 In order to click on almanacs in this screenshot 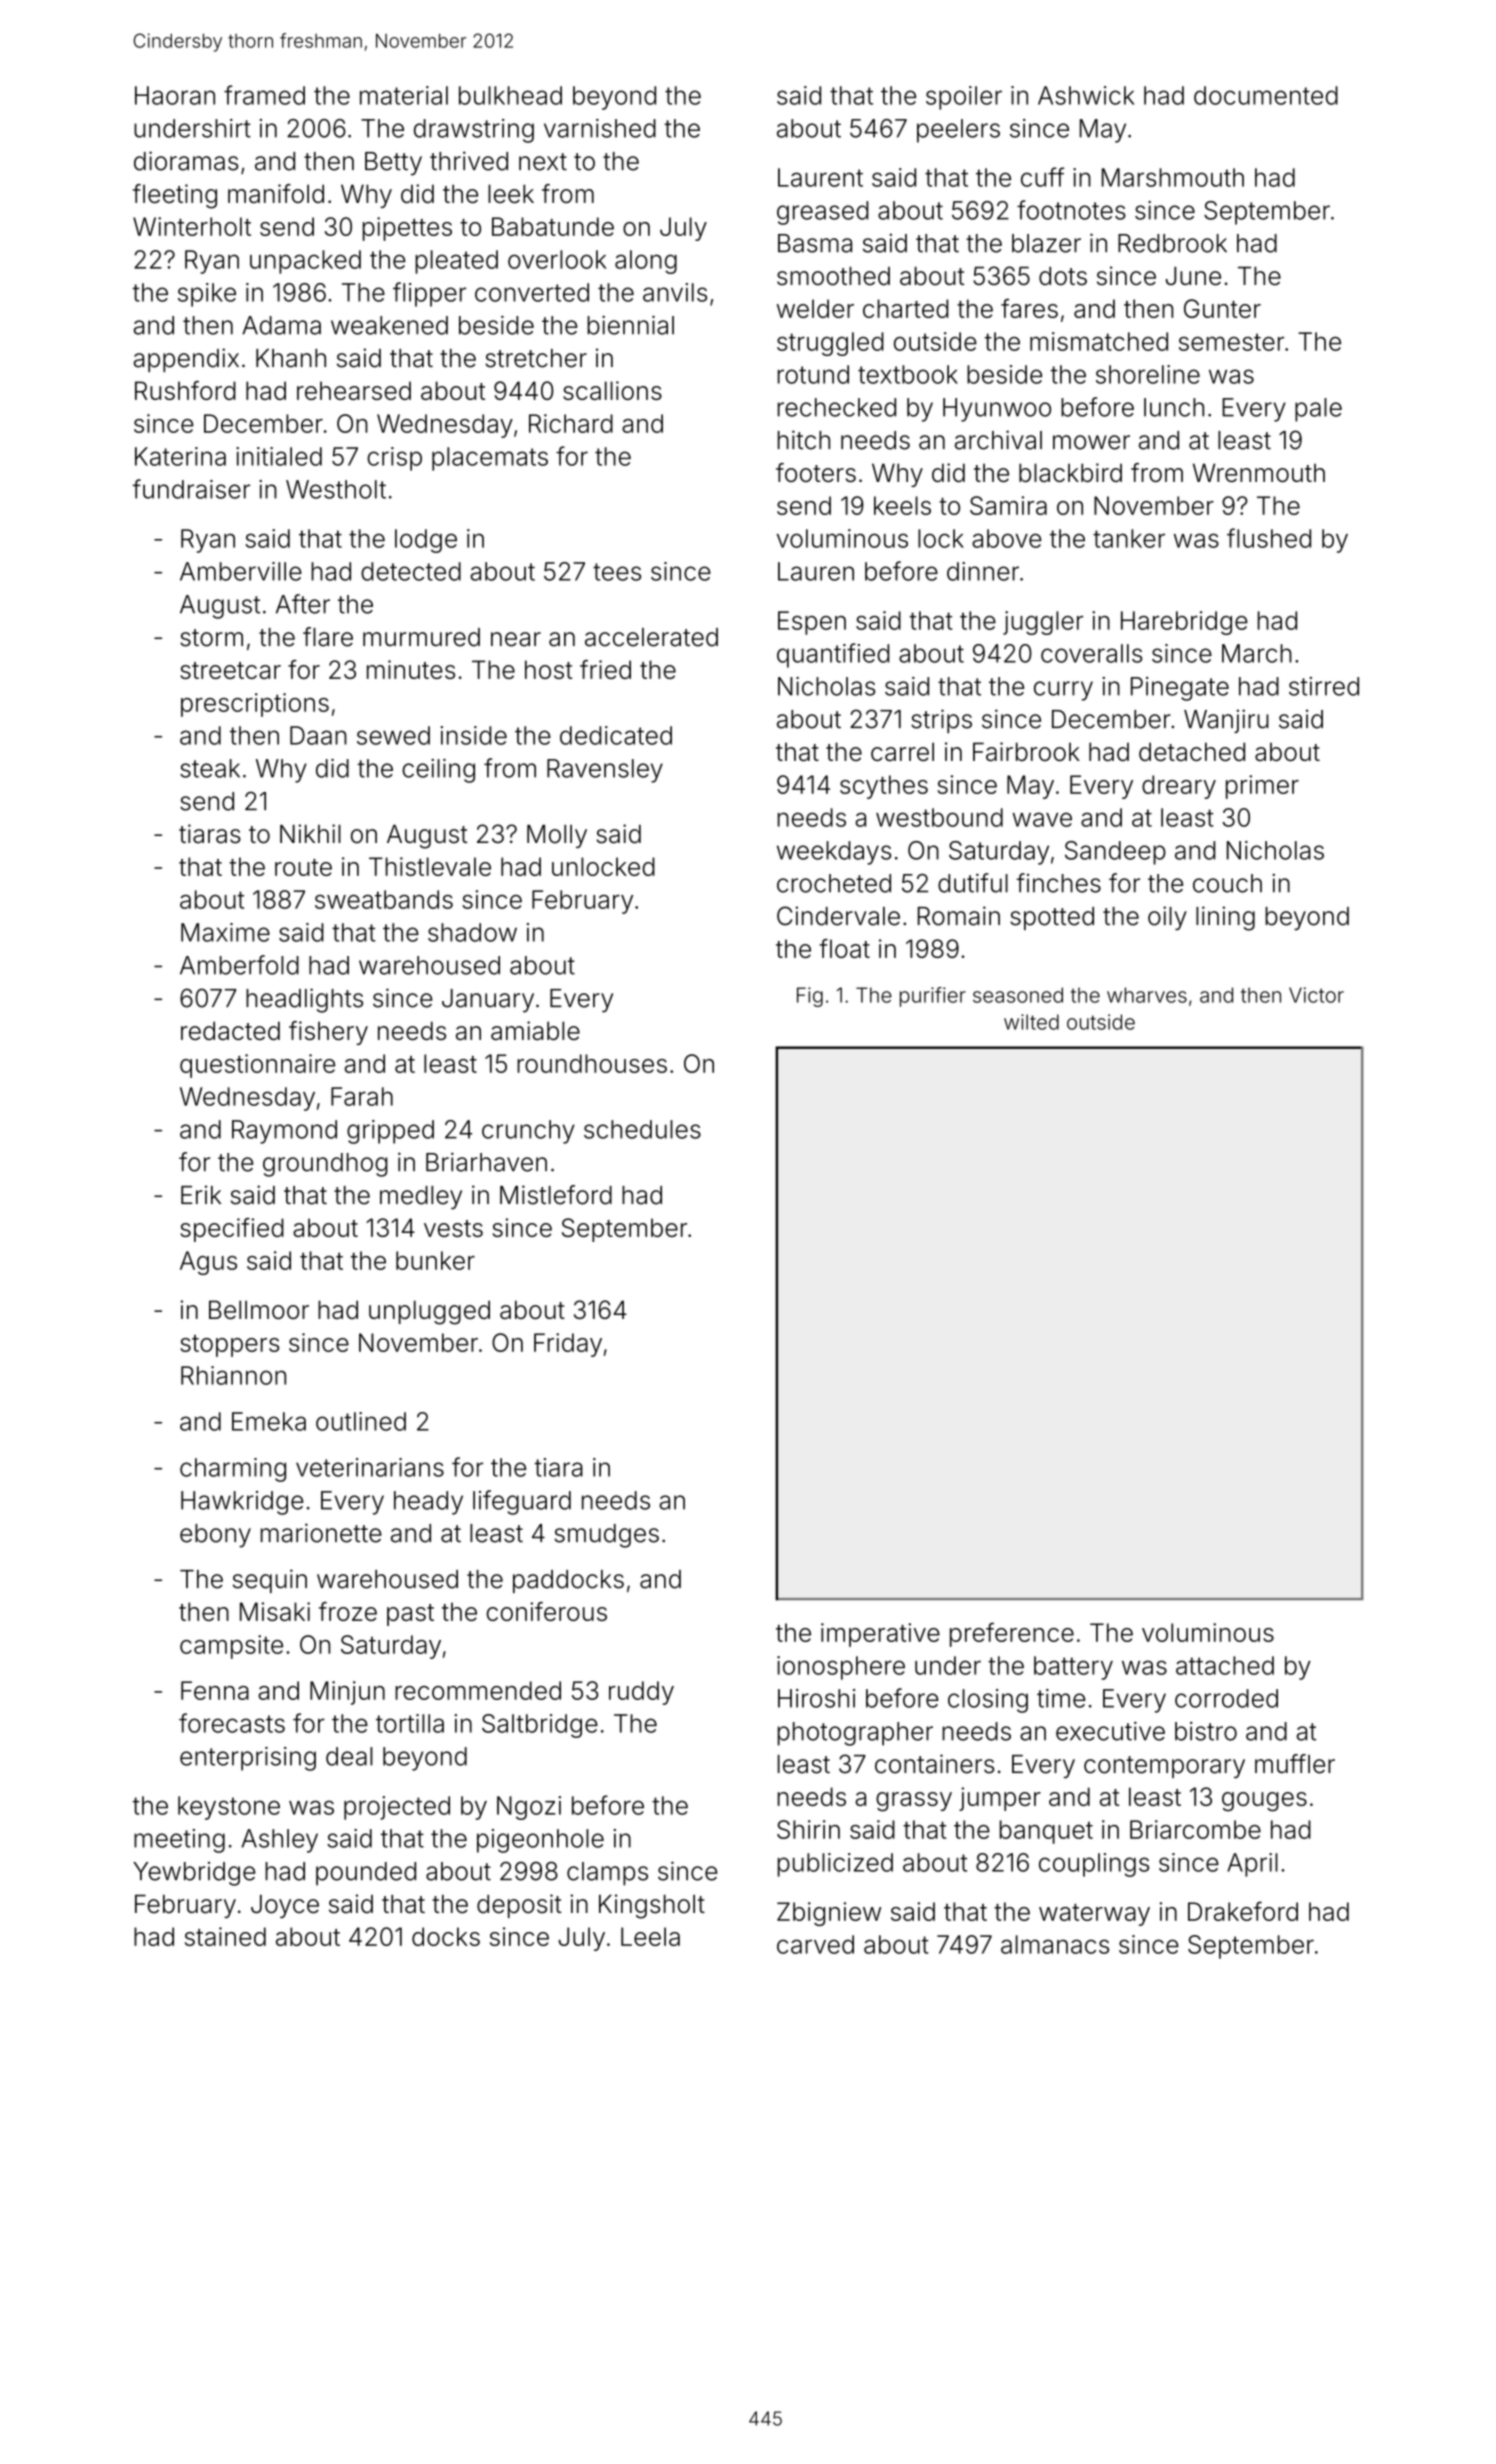, I will do `click(1055, 1944)`.
